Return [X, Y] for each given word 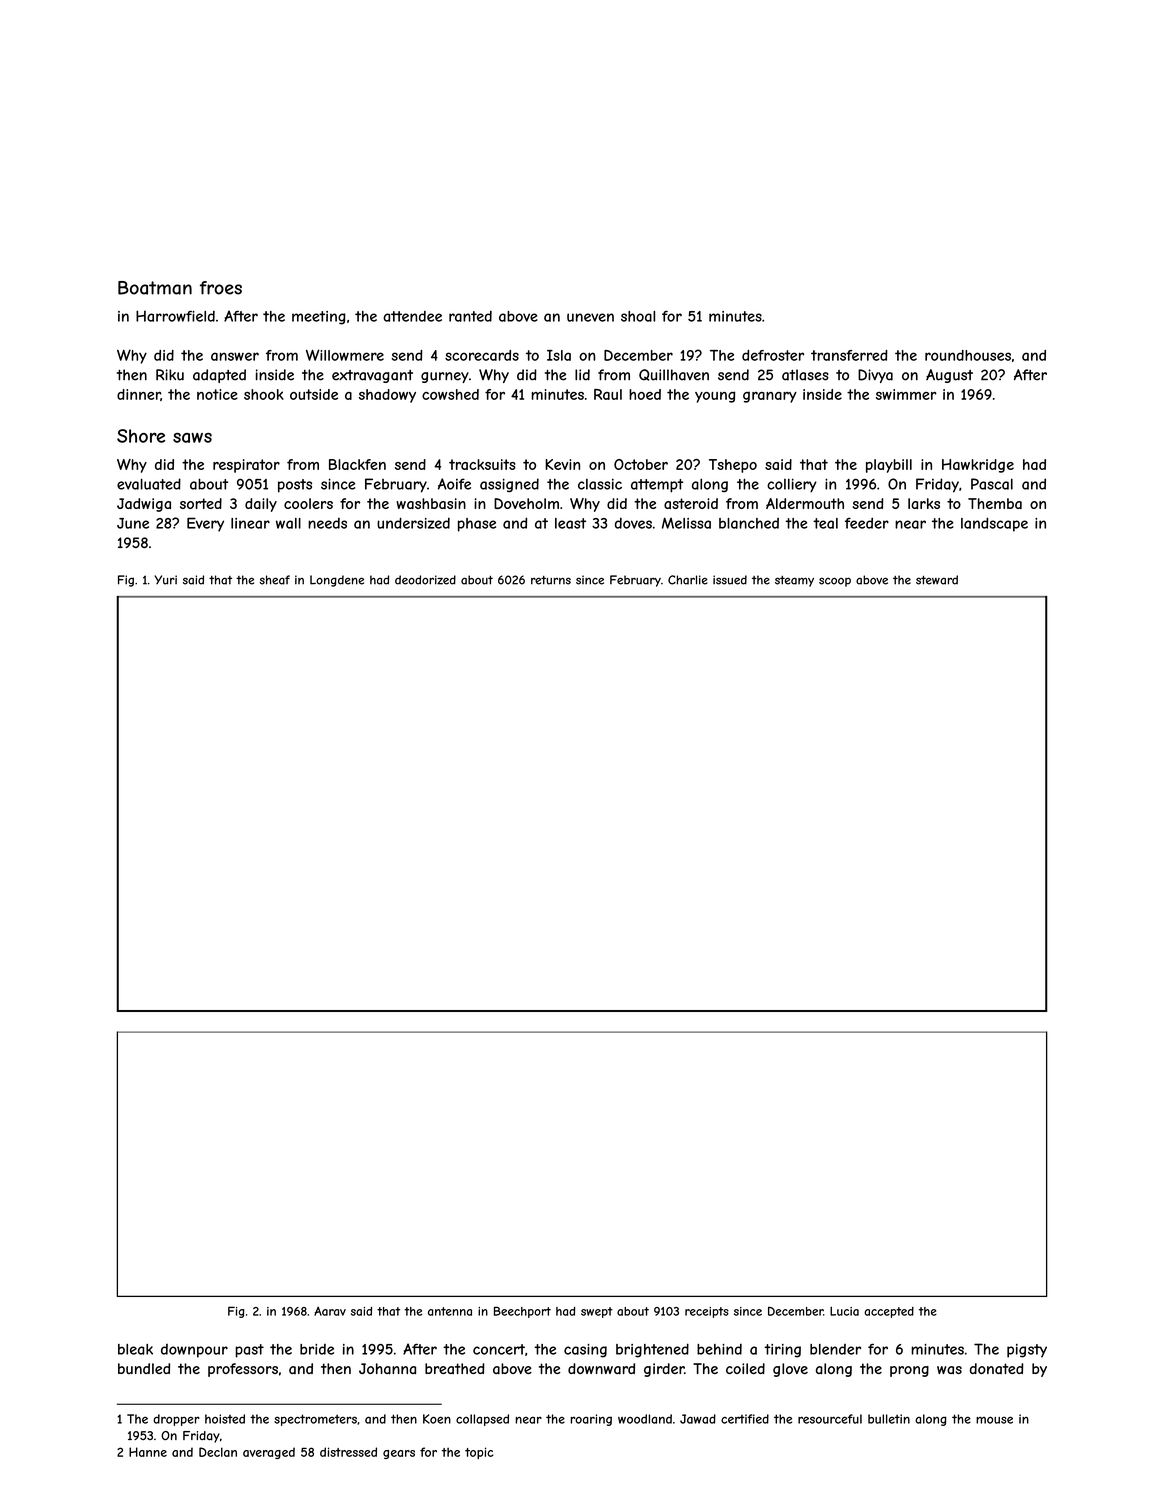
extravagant [372, 376]
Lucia [844, 1311]
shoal [638, 316]
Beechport [522, 1312]
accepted [889, 1312]
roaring [591, 1420]
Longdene [337, 581]
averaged [269, 1453]
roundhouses [968, 355]
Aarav [330, 1311]
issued [730, 580]
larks [924, 503]
